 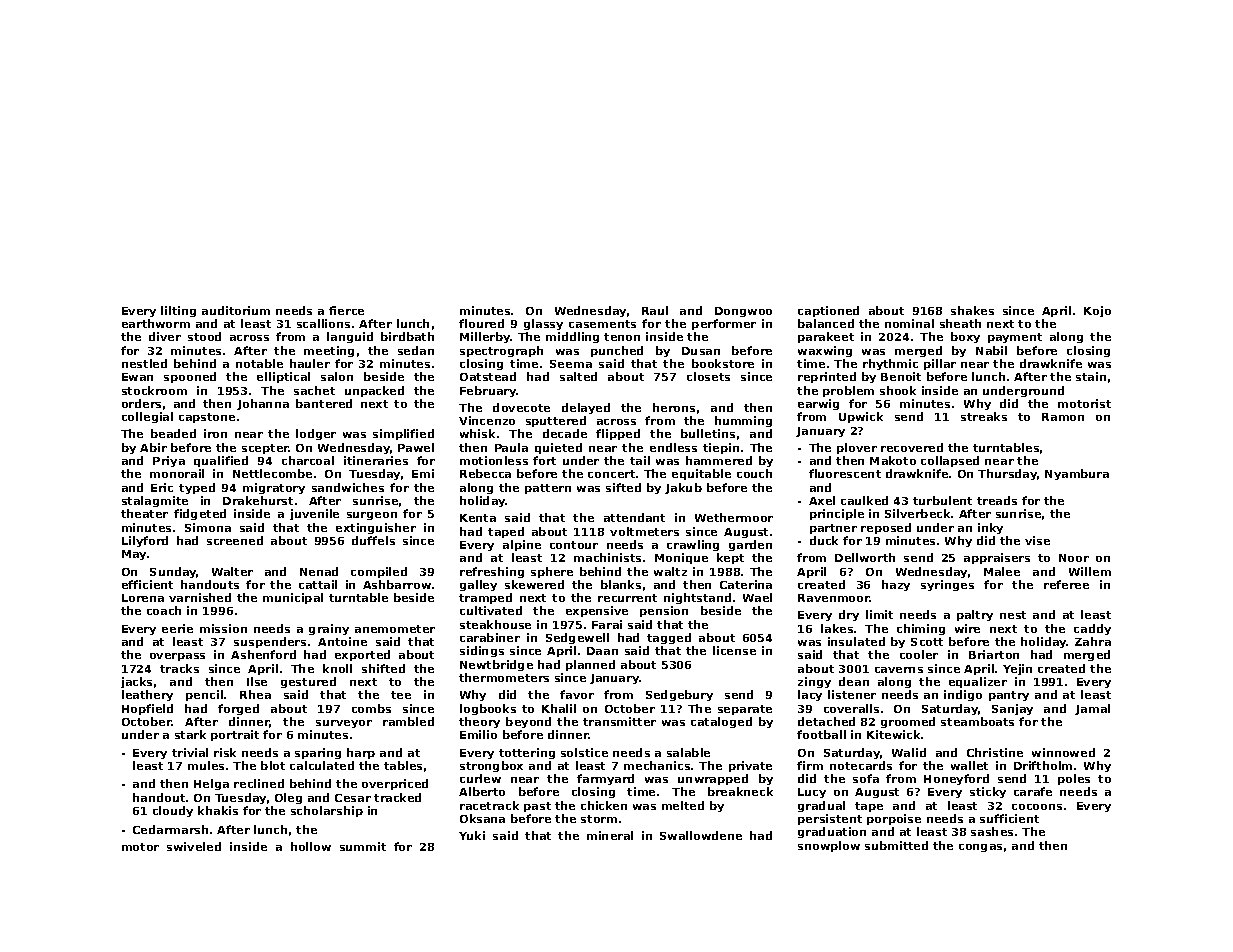 I want to click on pencil, so click(x=204, y=695).
